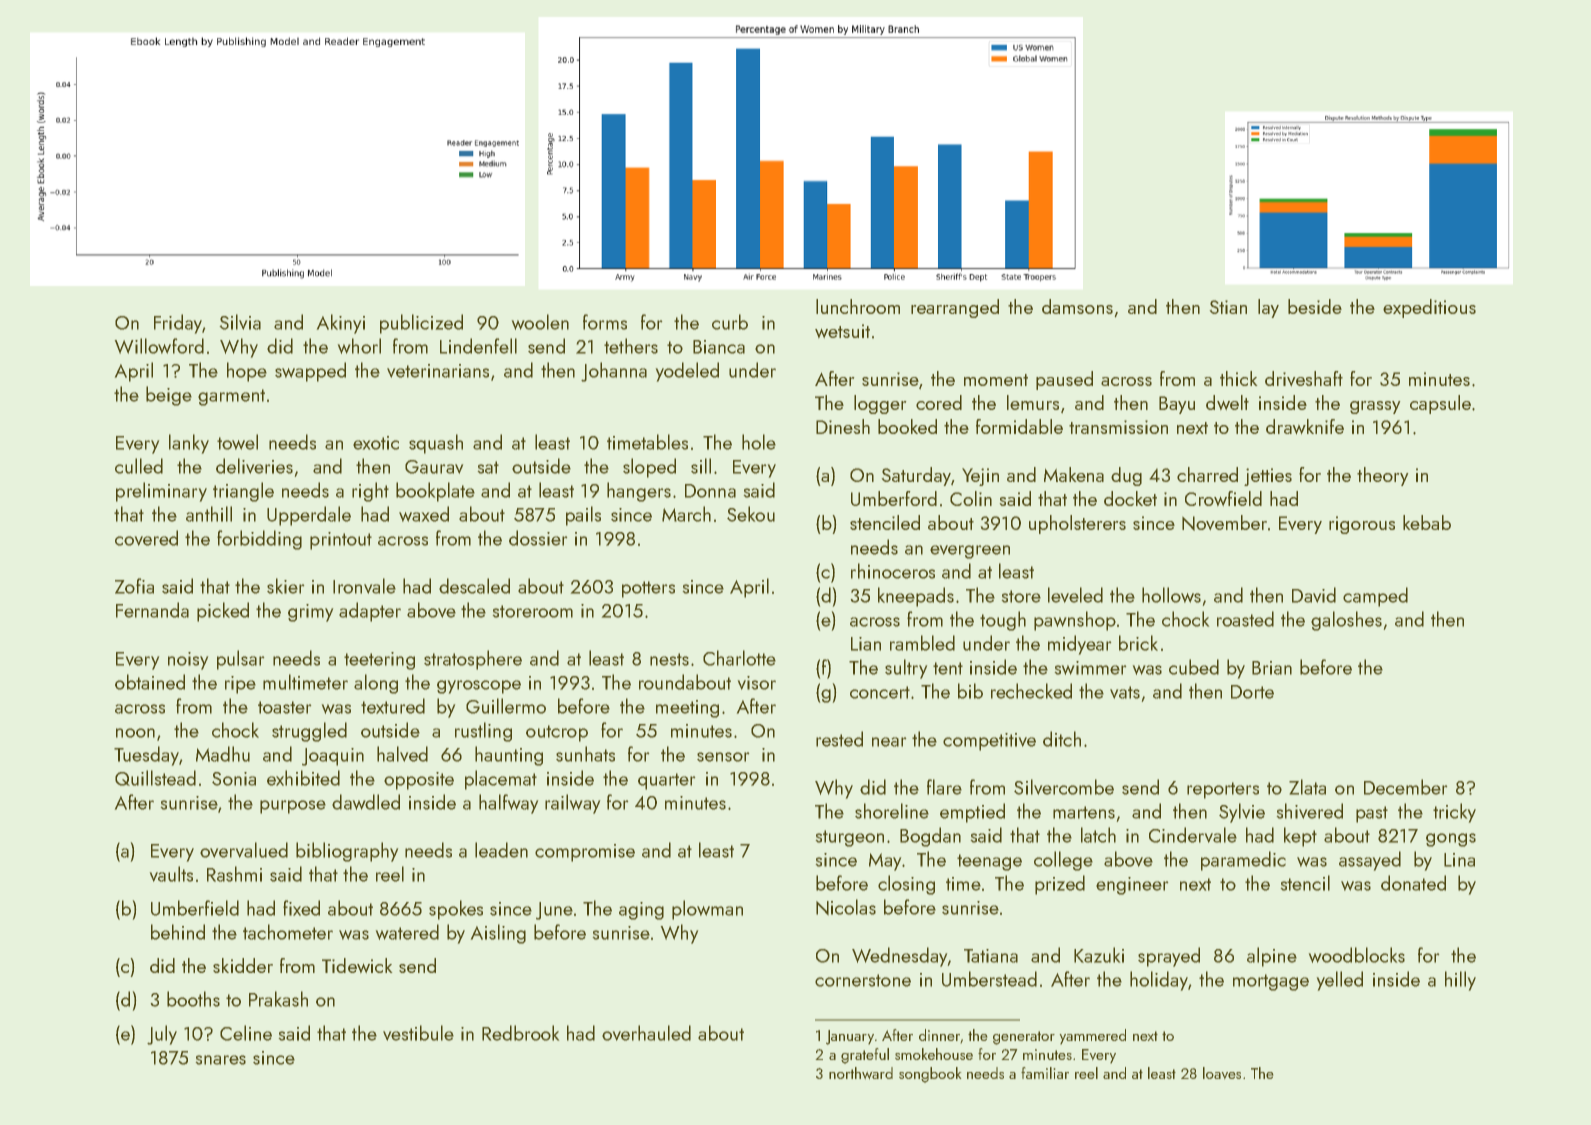 The height and width of the page is (1125, 1591). Describe the element at coordinates (858, 306) in the page. I see `lunchroom` at that location.
